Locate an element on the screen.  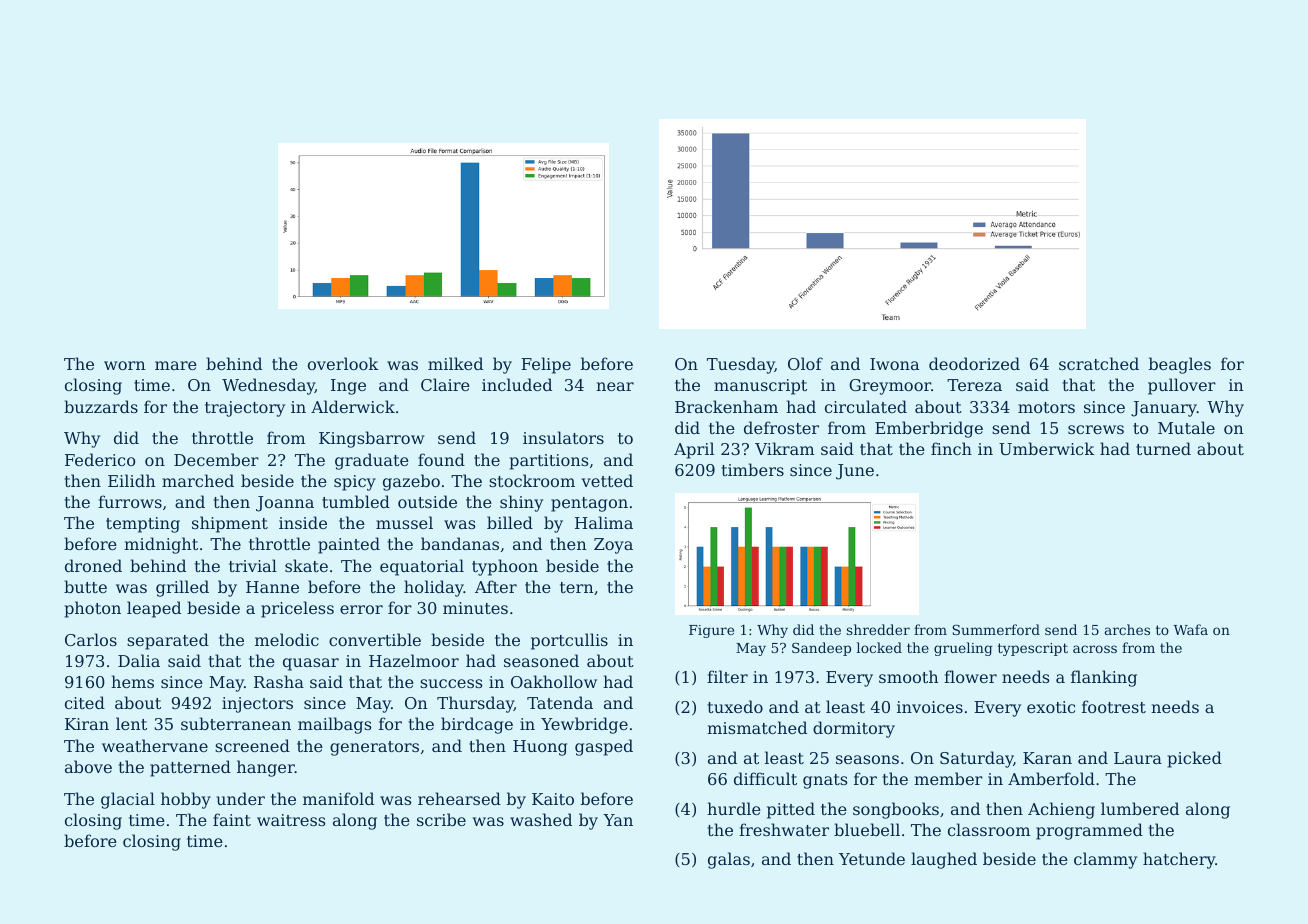
trivial is located at coordinates (253, 565).
